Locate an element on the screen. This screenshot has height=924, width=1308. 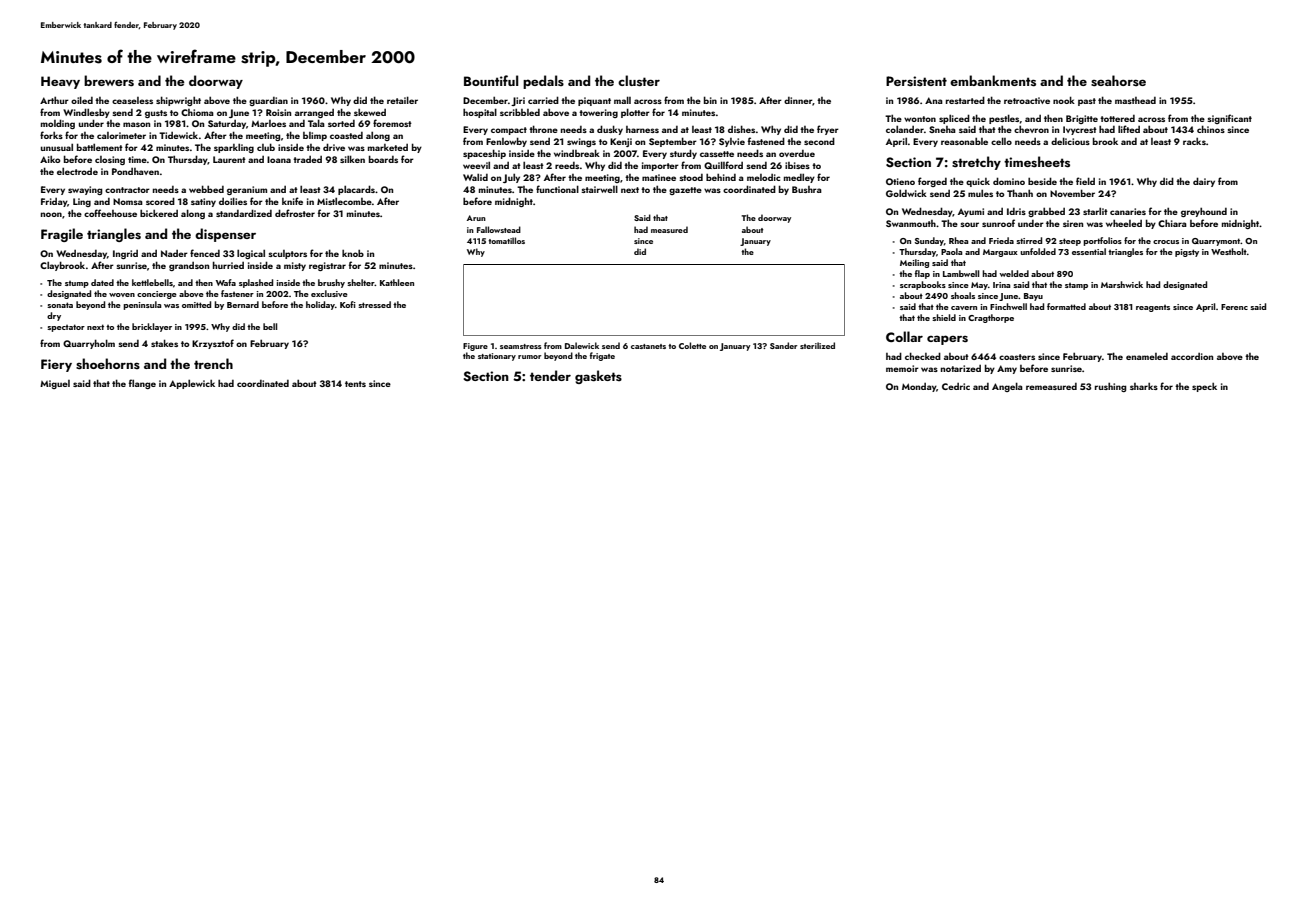
unusual is located at coordinates (57, 147).
